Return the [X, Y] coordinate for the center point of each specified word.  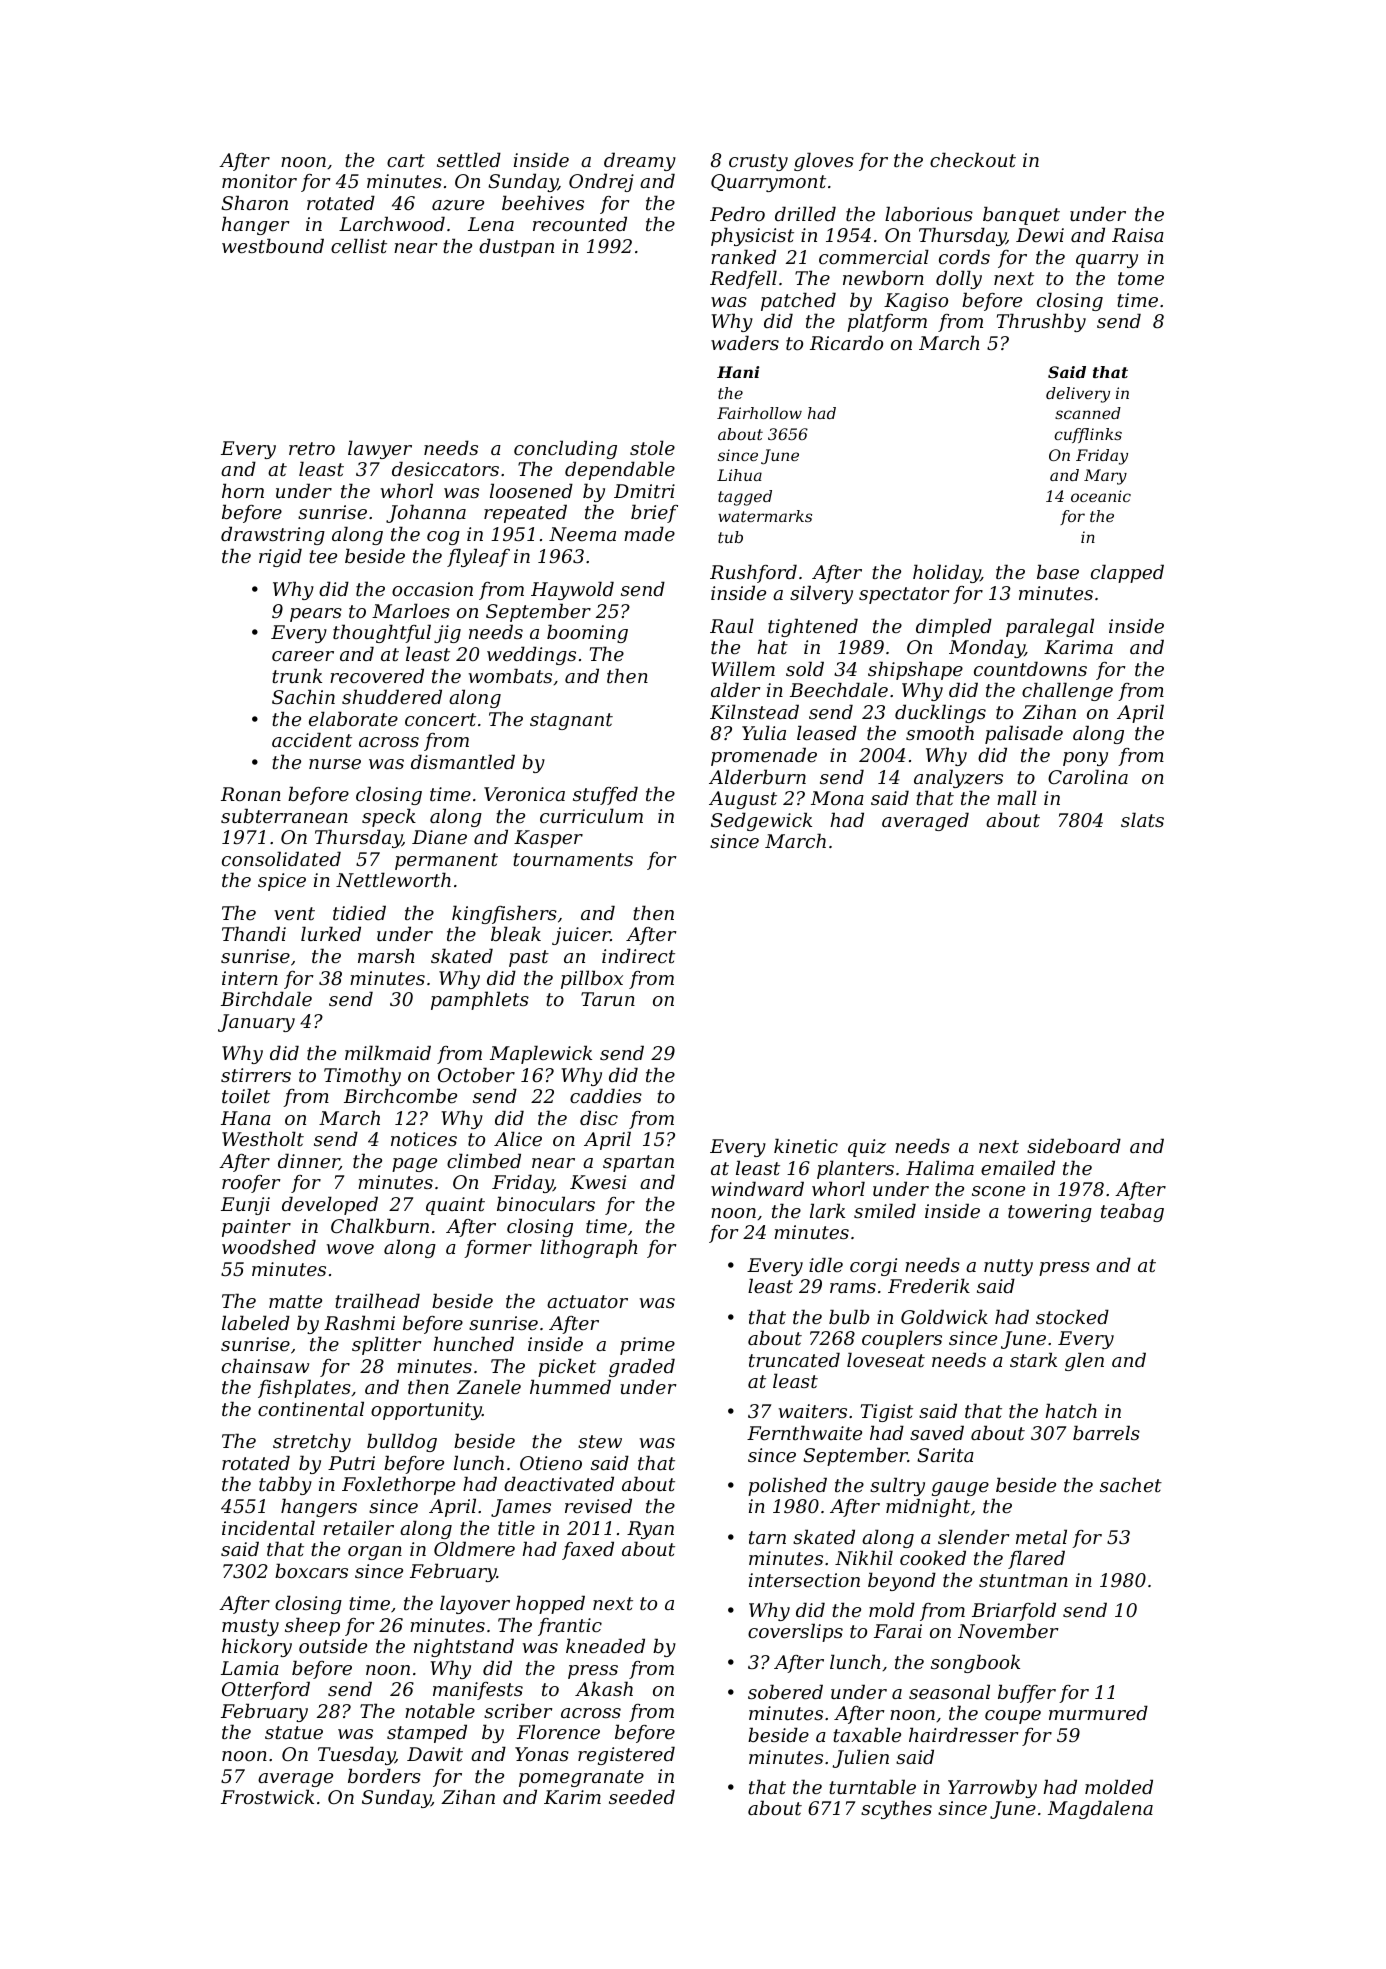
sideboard [1074, 1145]
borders [384, 1775]
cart [406, 160]
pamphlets [480, 1000]
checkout [973, 159]
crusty [758, 162]
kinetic [806, 1145]
